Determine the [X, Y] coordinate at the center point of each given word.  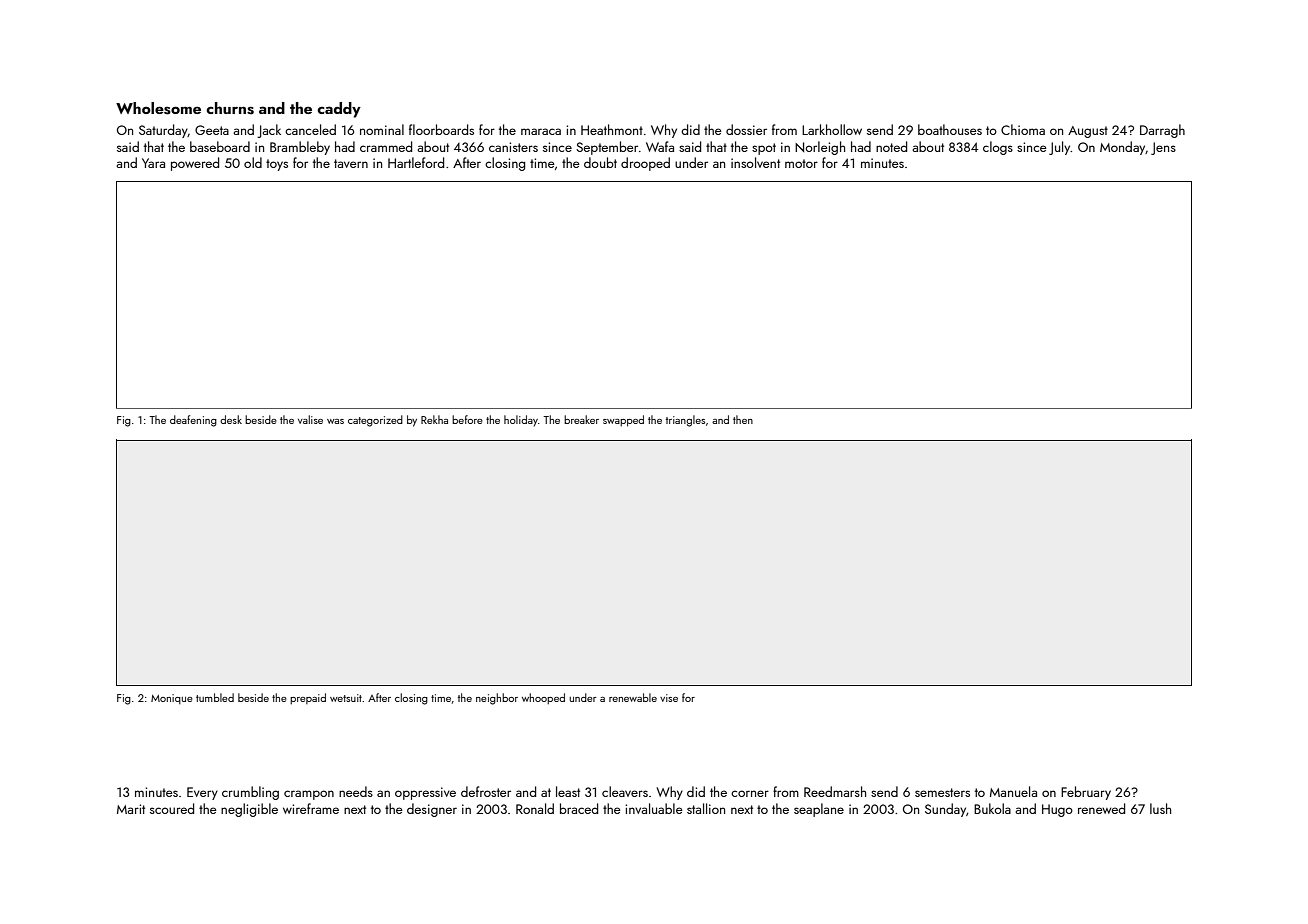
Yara [153, 163]
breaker [581, 419]
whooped [543, 698]
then [743, 419]
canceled [310, 129]
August [1088, 132]
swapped [623, 421]
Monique [172, 699]
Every [202, 793]
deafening [193, 421]
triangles [685, 421]
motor [801, 163]
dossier [746, 129]
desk [231, 419]
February [1086, 793]
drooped [645, 164]
